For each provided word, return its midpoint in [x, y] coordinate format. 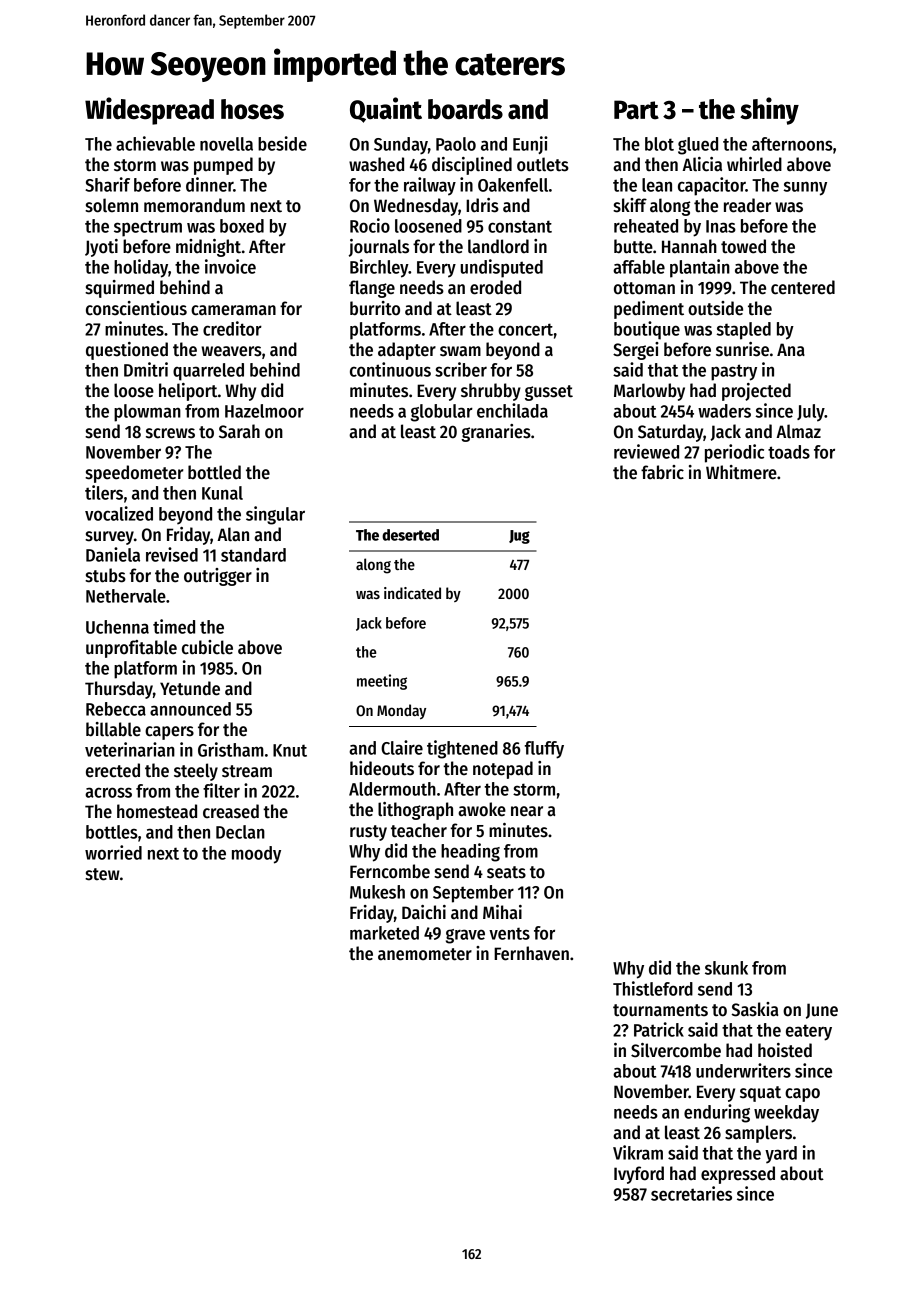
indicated [412, 593]
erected [113, 770]
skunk [726, 968]
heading [470, 852]
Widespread [149, 111]
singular [275, 515]
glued [698, 146]
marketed [384, 933]
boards [465, 109]
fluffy [544, 750]
